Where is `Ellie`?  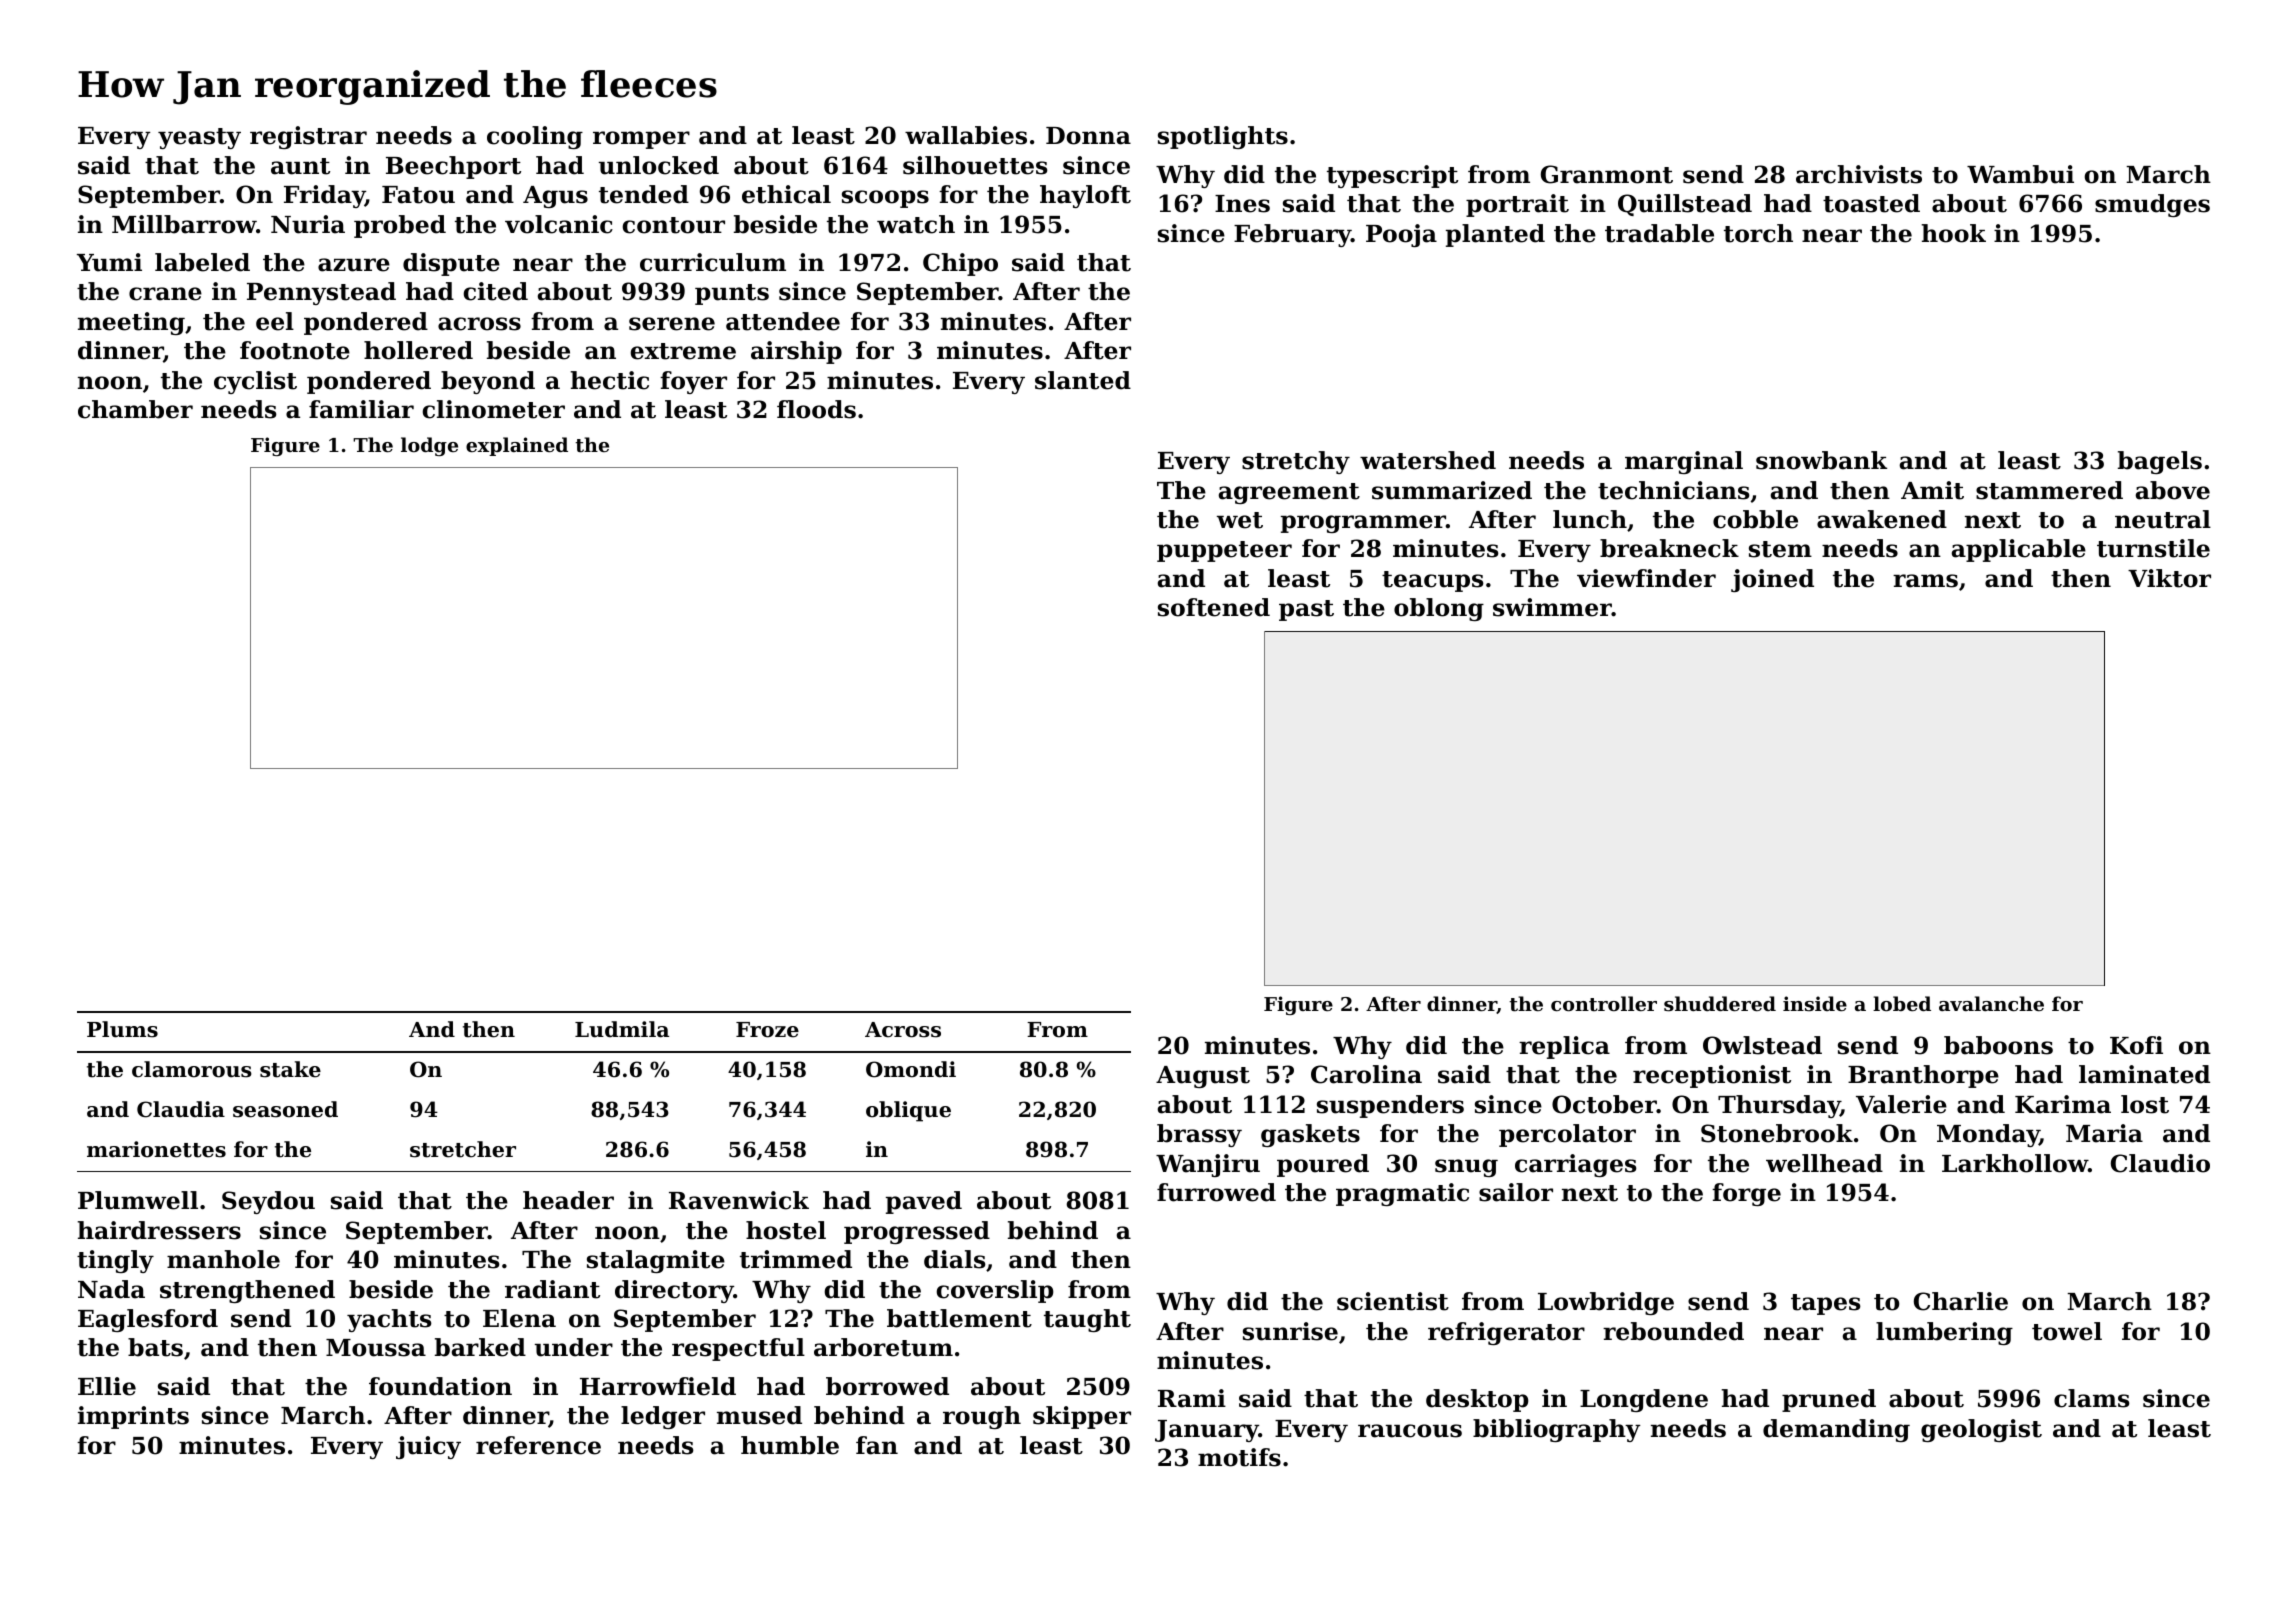
Ellie is located at coordinates (107, 1386).
